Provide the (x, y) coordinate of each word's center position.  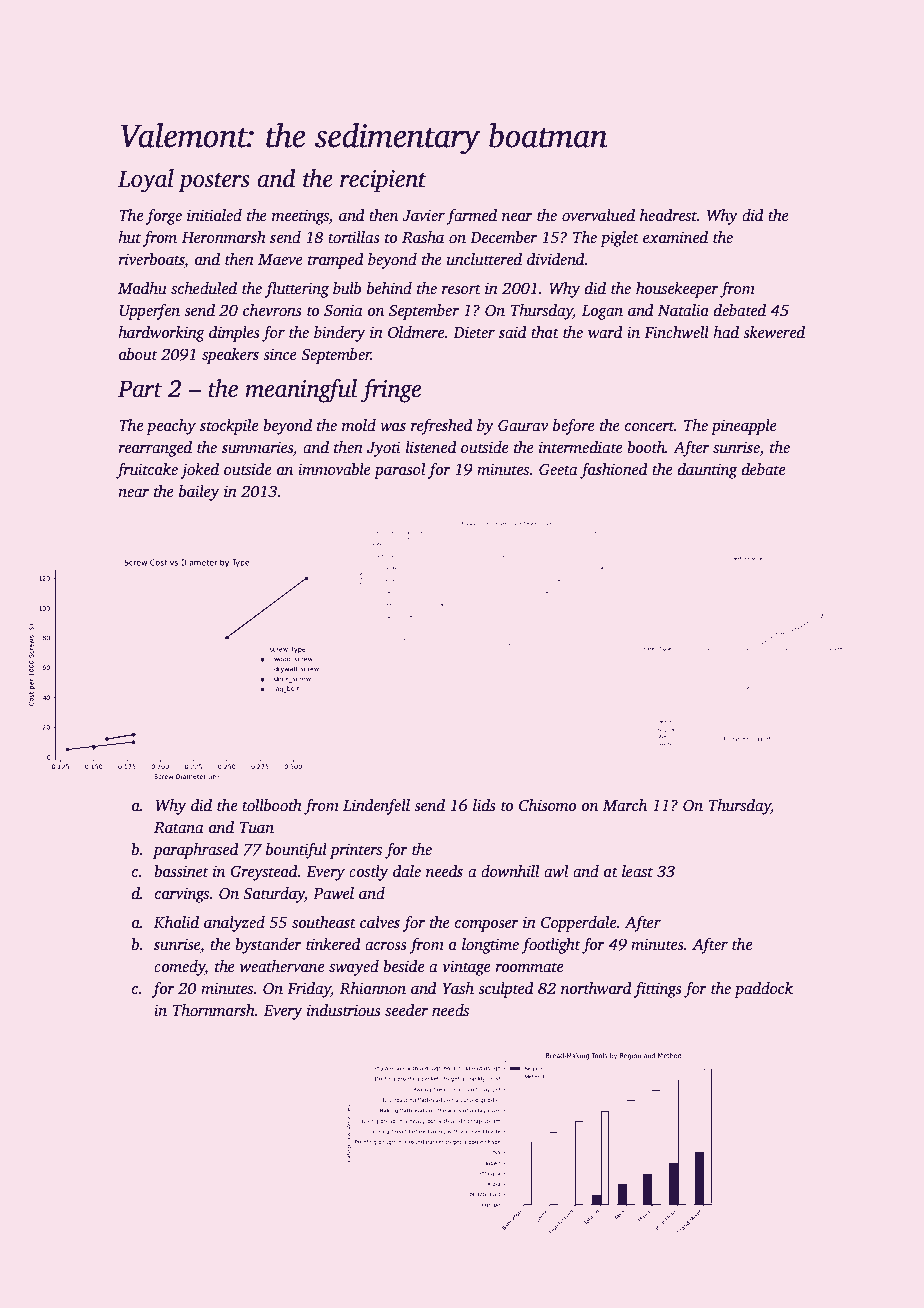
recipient (383, 181)
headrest (668, 215)
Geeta (558, 469)
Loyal (146, 181)
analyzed (234, 924)
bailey (199, 493)
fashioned (614, 471)
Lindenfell (376, 807)
